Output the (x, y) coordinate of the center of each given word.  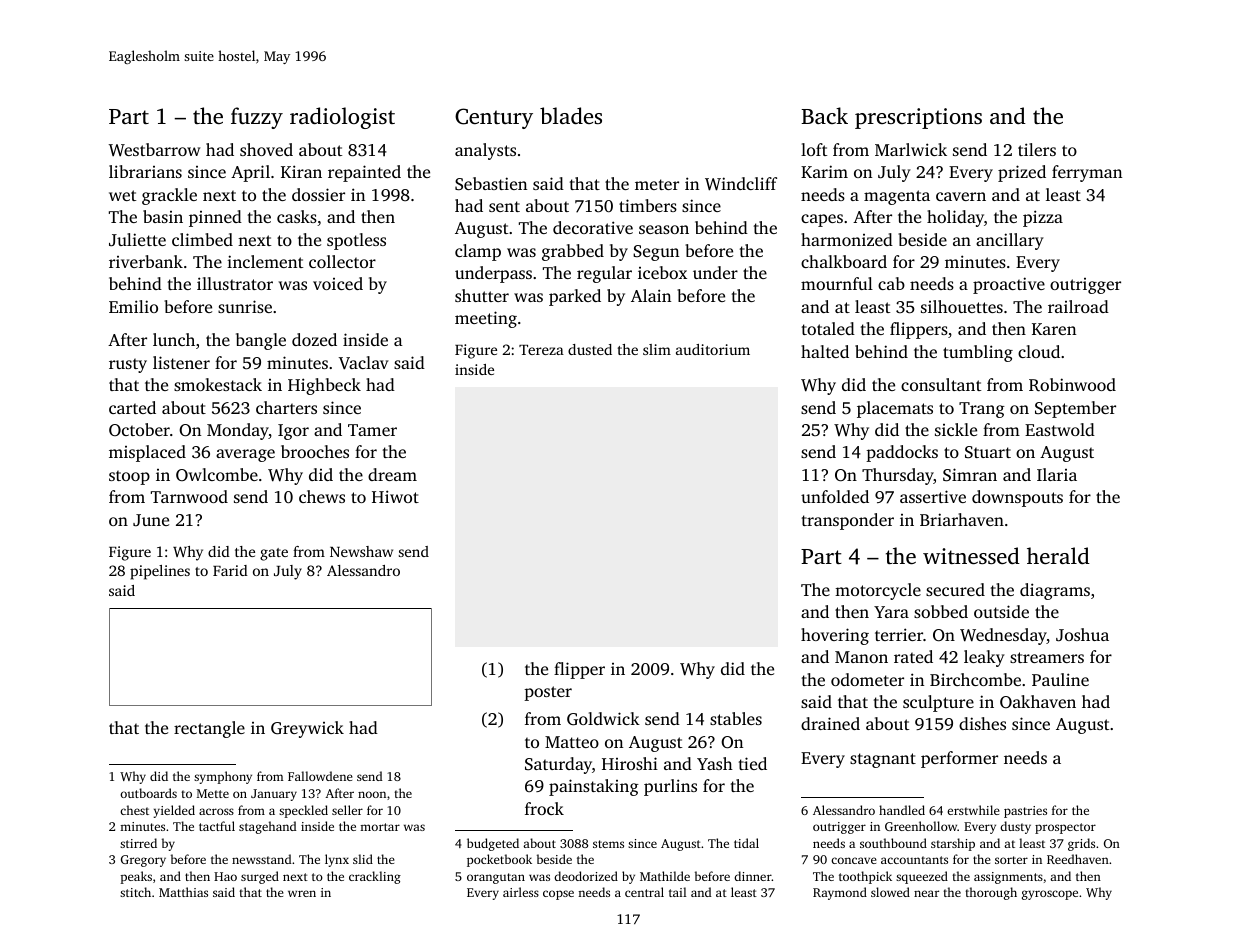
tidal (746, 843)
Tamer (372, 430)
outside (1001, 611)
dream (392, 474)
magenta (897, 197)
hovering (835, 636)
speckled (303, 811)
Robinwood (1072, 385)
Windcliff (741, 184)
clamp (478, 252)
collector (342, 261)
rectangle (209, 729)
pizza (1043, 218)
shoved (266, 149)
